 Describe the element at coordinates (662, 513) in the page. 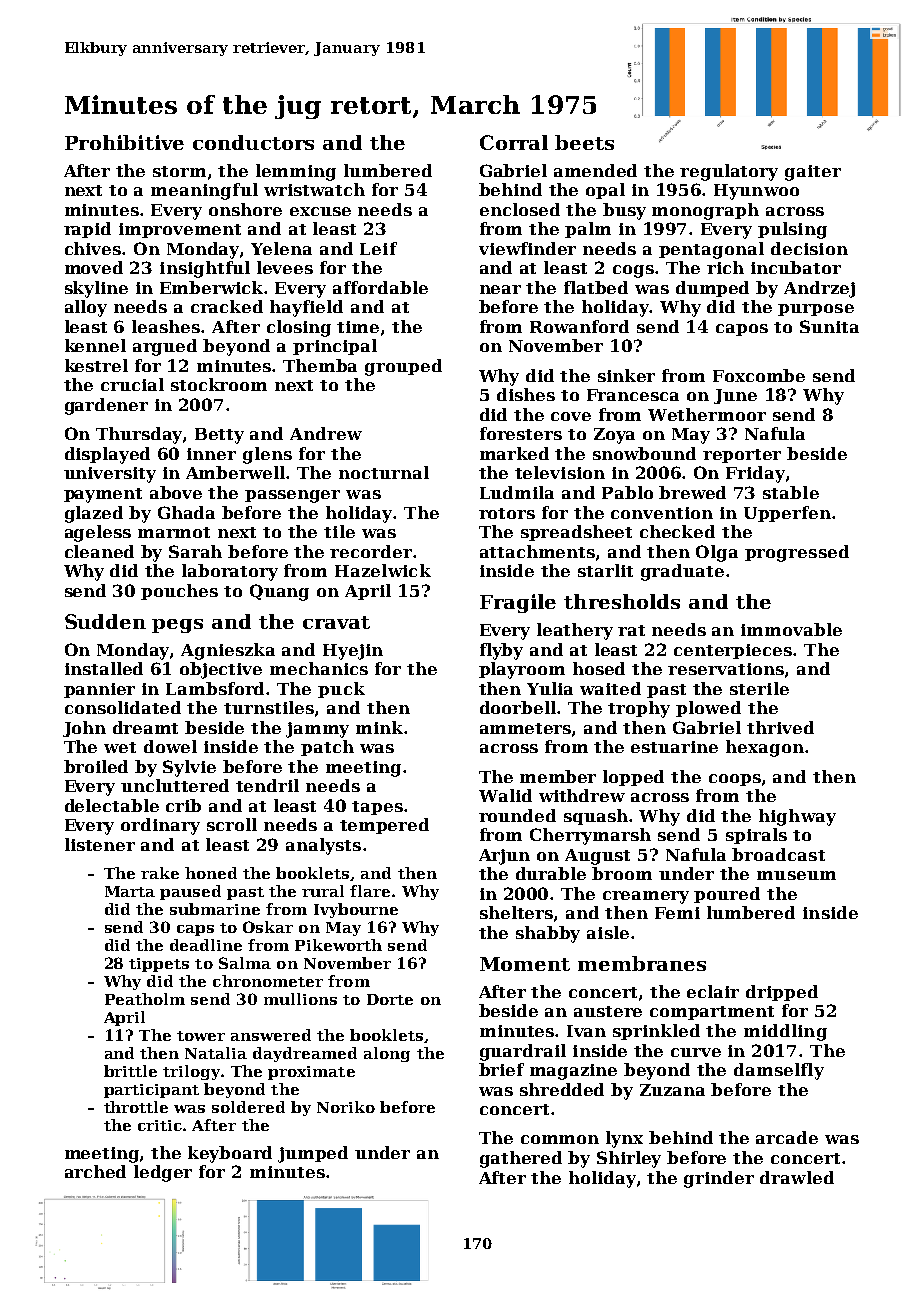

I see `convention` at that location.
